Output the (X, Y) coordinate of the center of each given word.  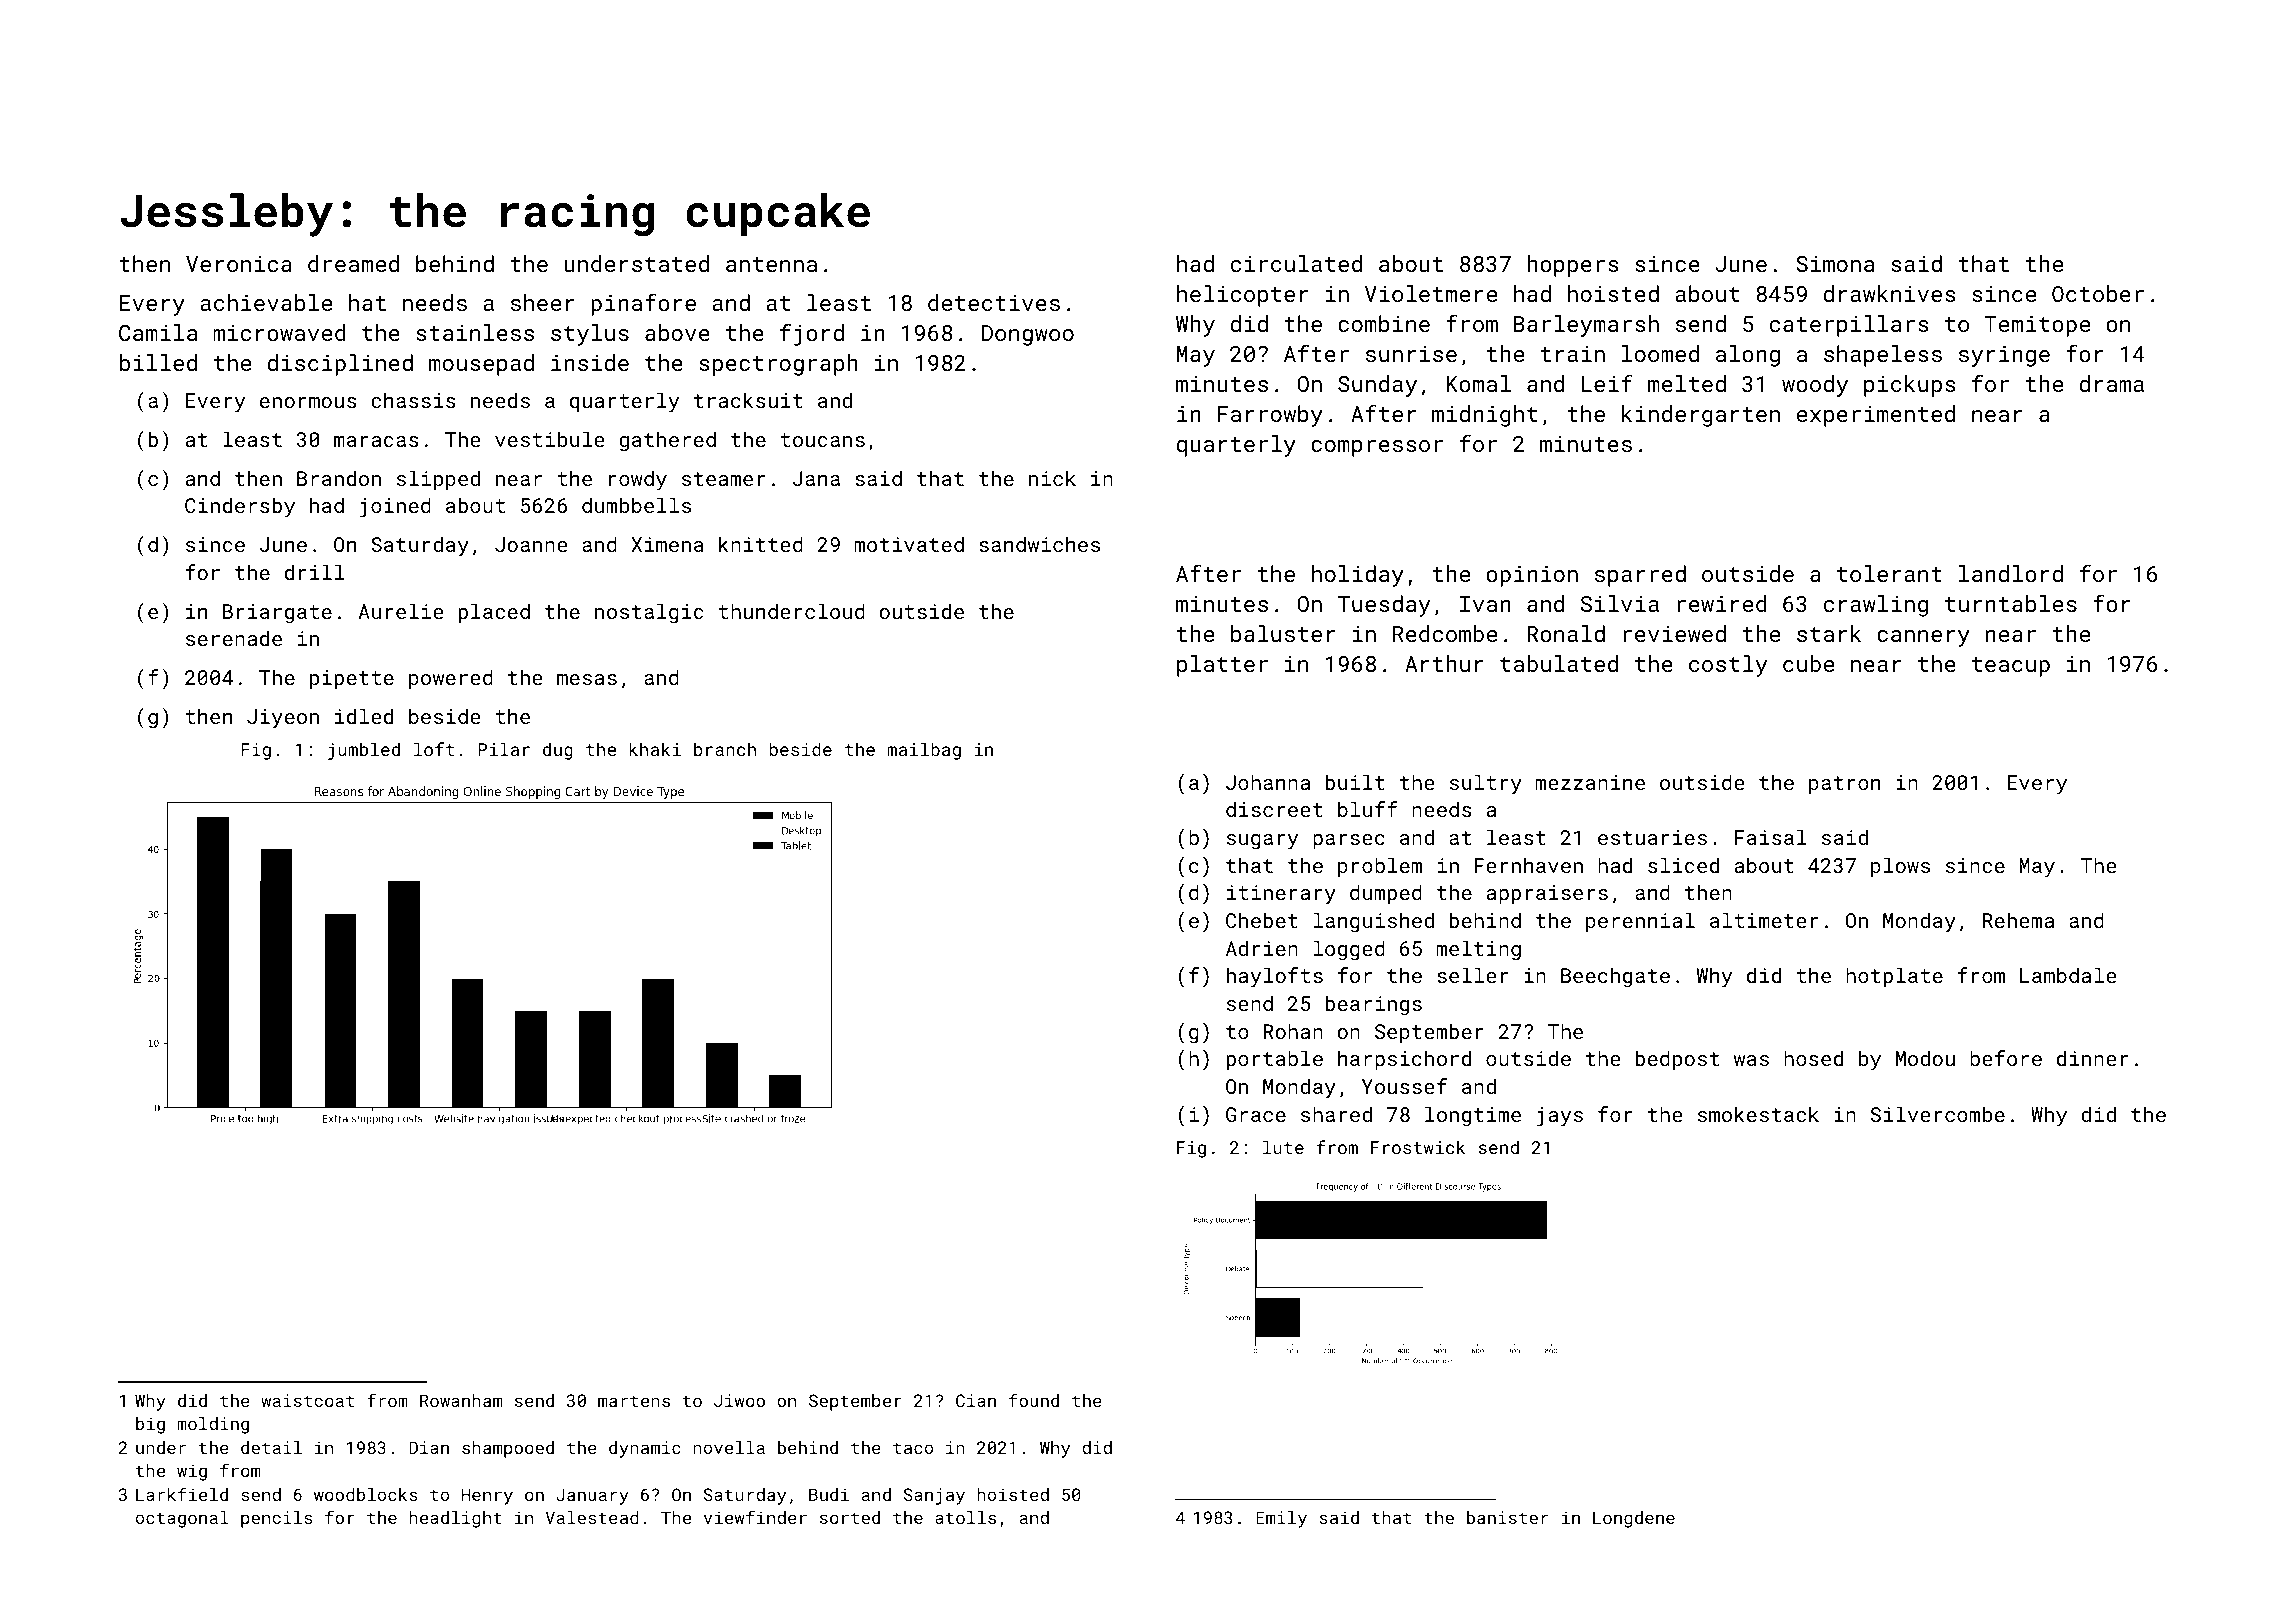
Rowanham (461, 1400)
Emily (1281, 1519)
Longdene (1634, 1519)
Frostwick (1418, 1147)
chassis (413, 400)
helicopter (1242, 296)
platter (1222, 666)
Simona (1835, 264)
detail (271, 1447)
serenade (234, 638)
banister (1507, 1517)
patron (1844, 785)
